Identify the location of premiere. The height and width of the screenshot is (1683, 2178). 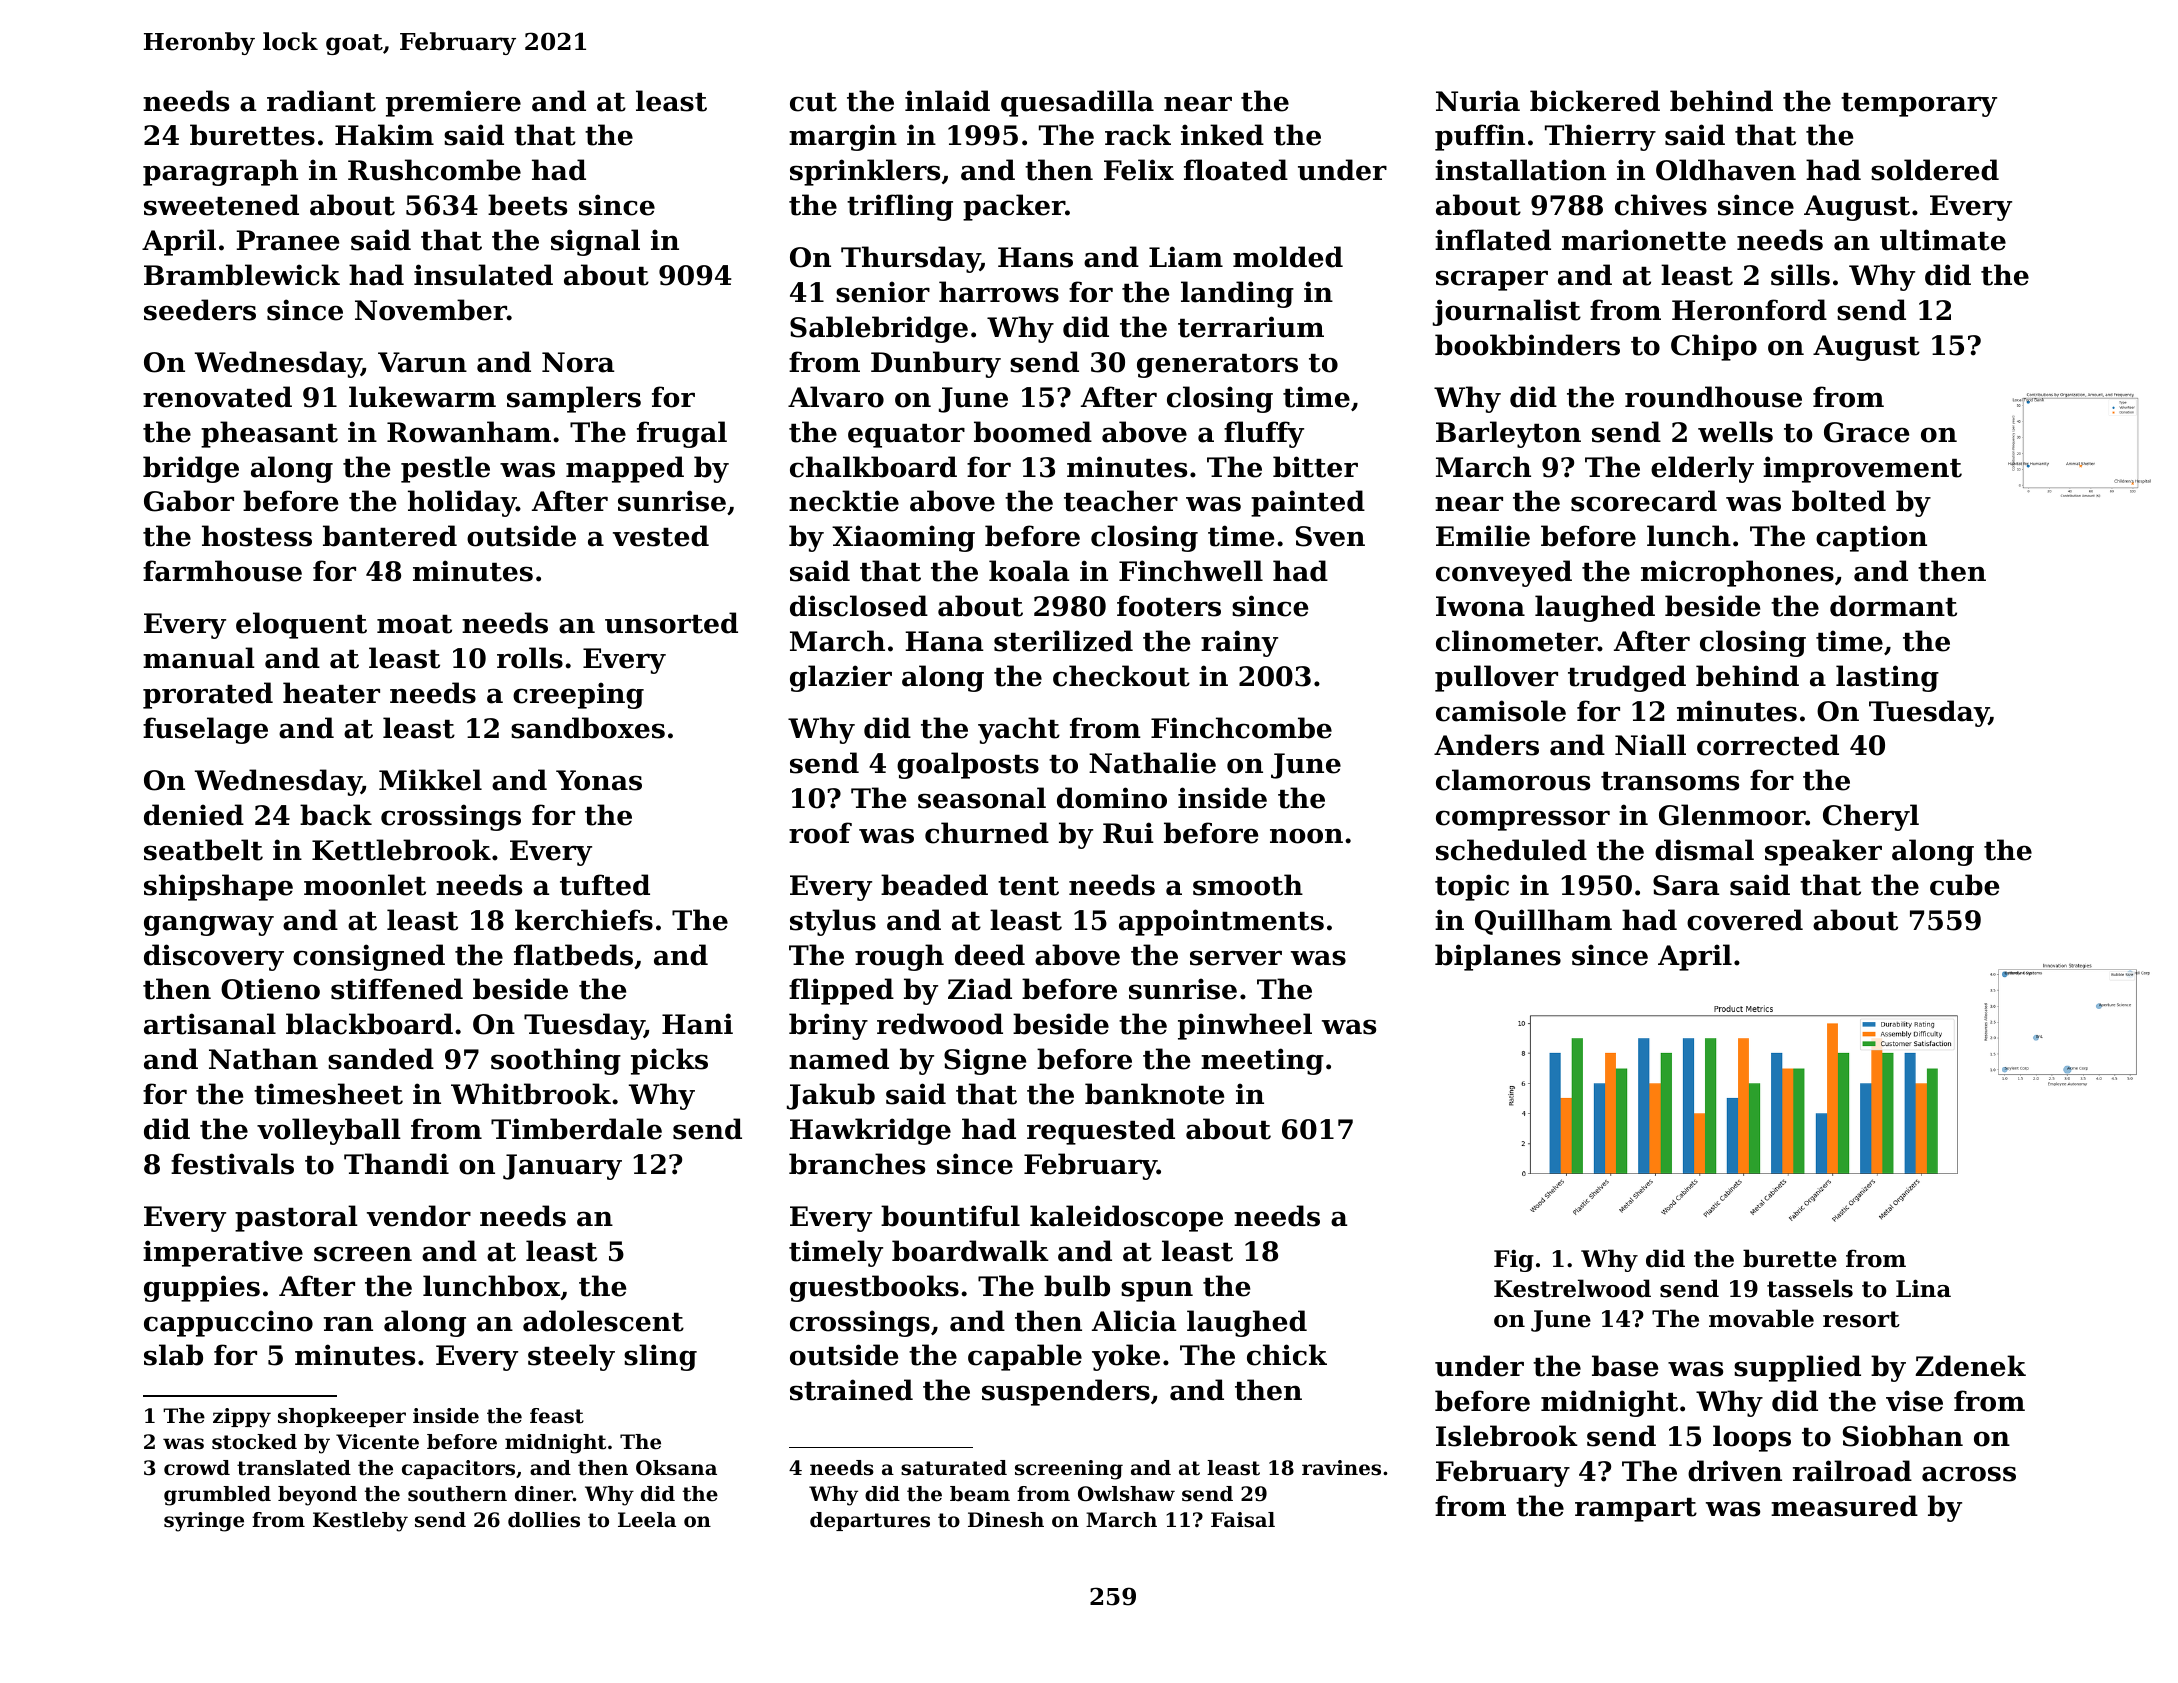
(453, 103).
